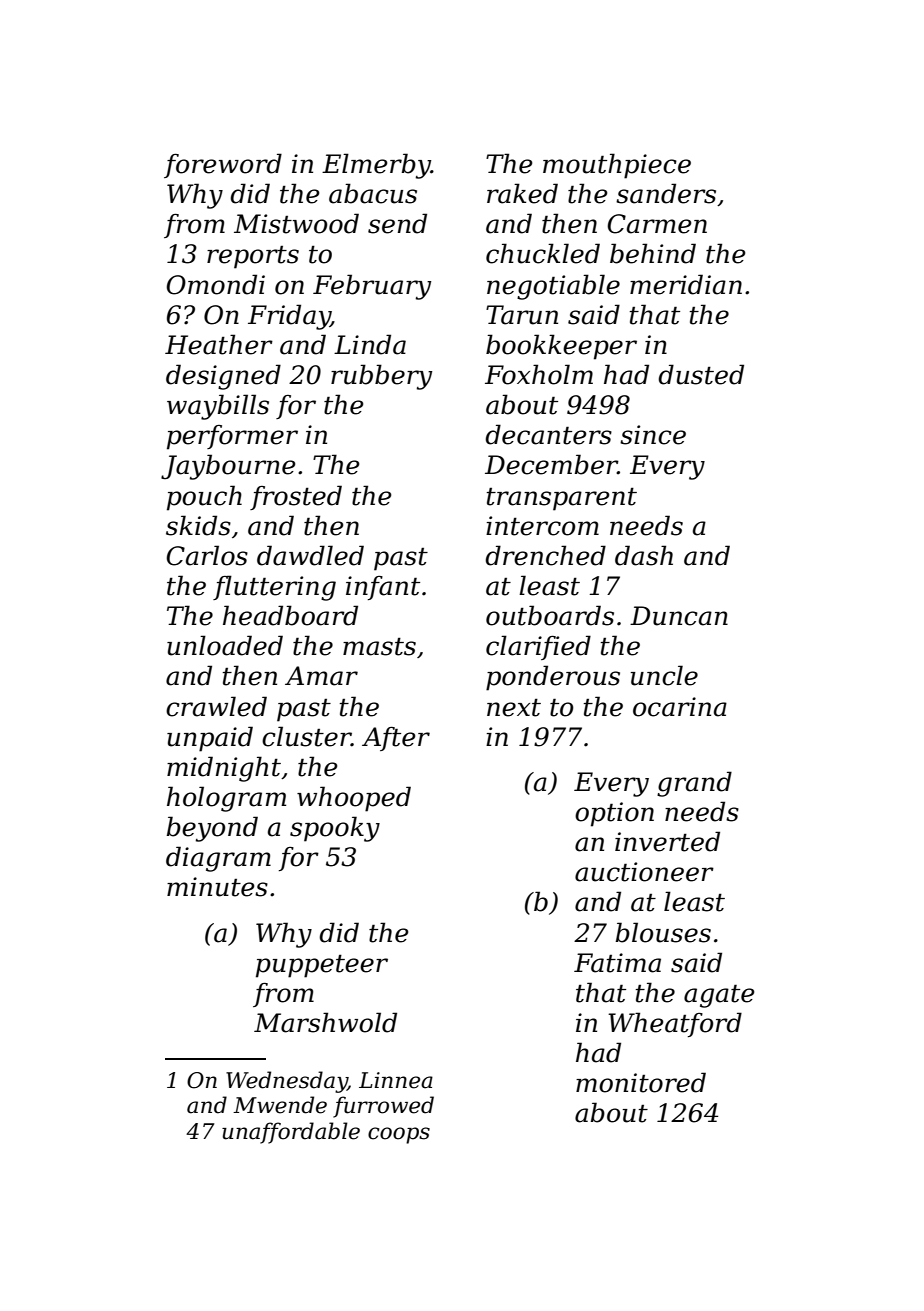  I want to click on monitored, so click(641, 1082).
